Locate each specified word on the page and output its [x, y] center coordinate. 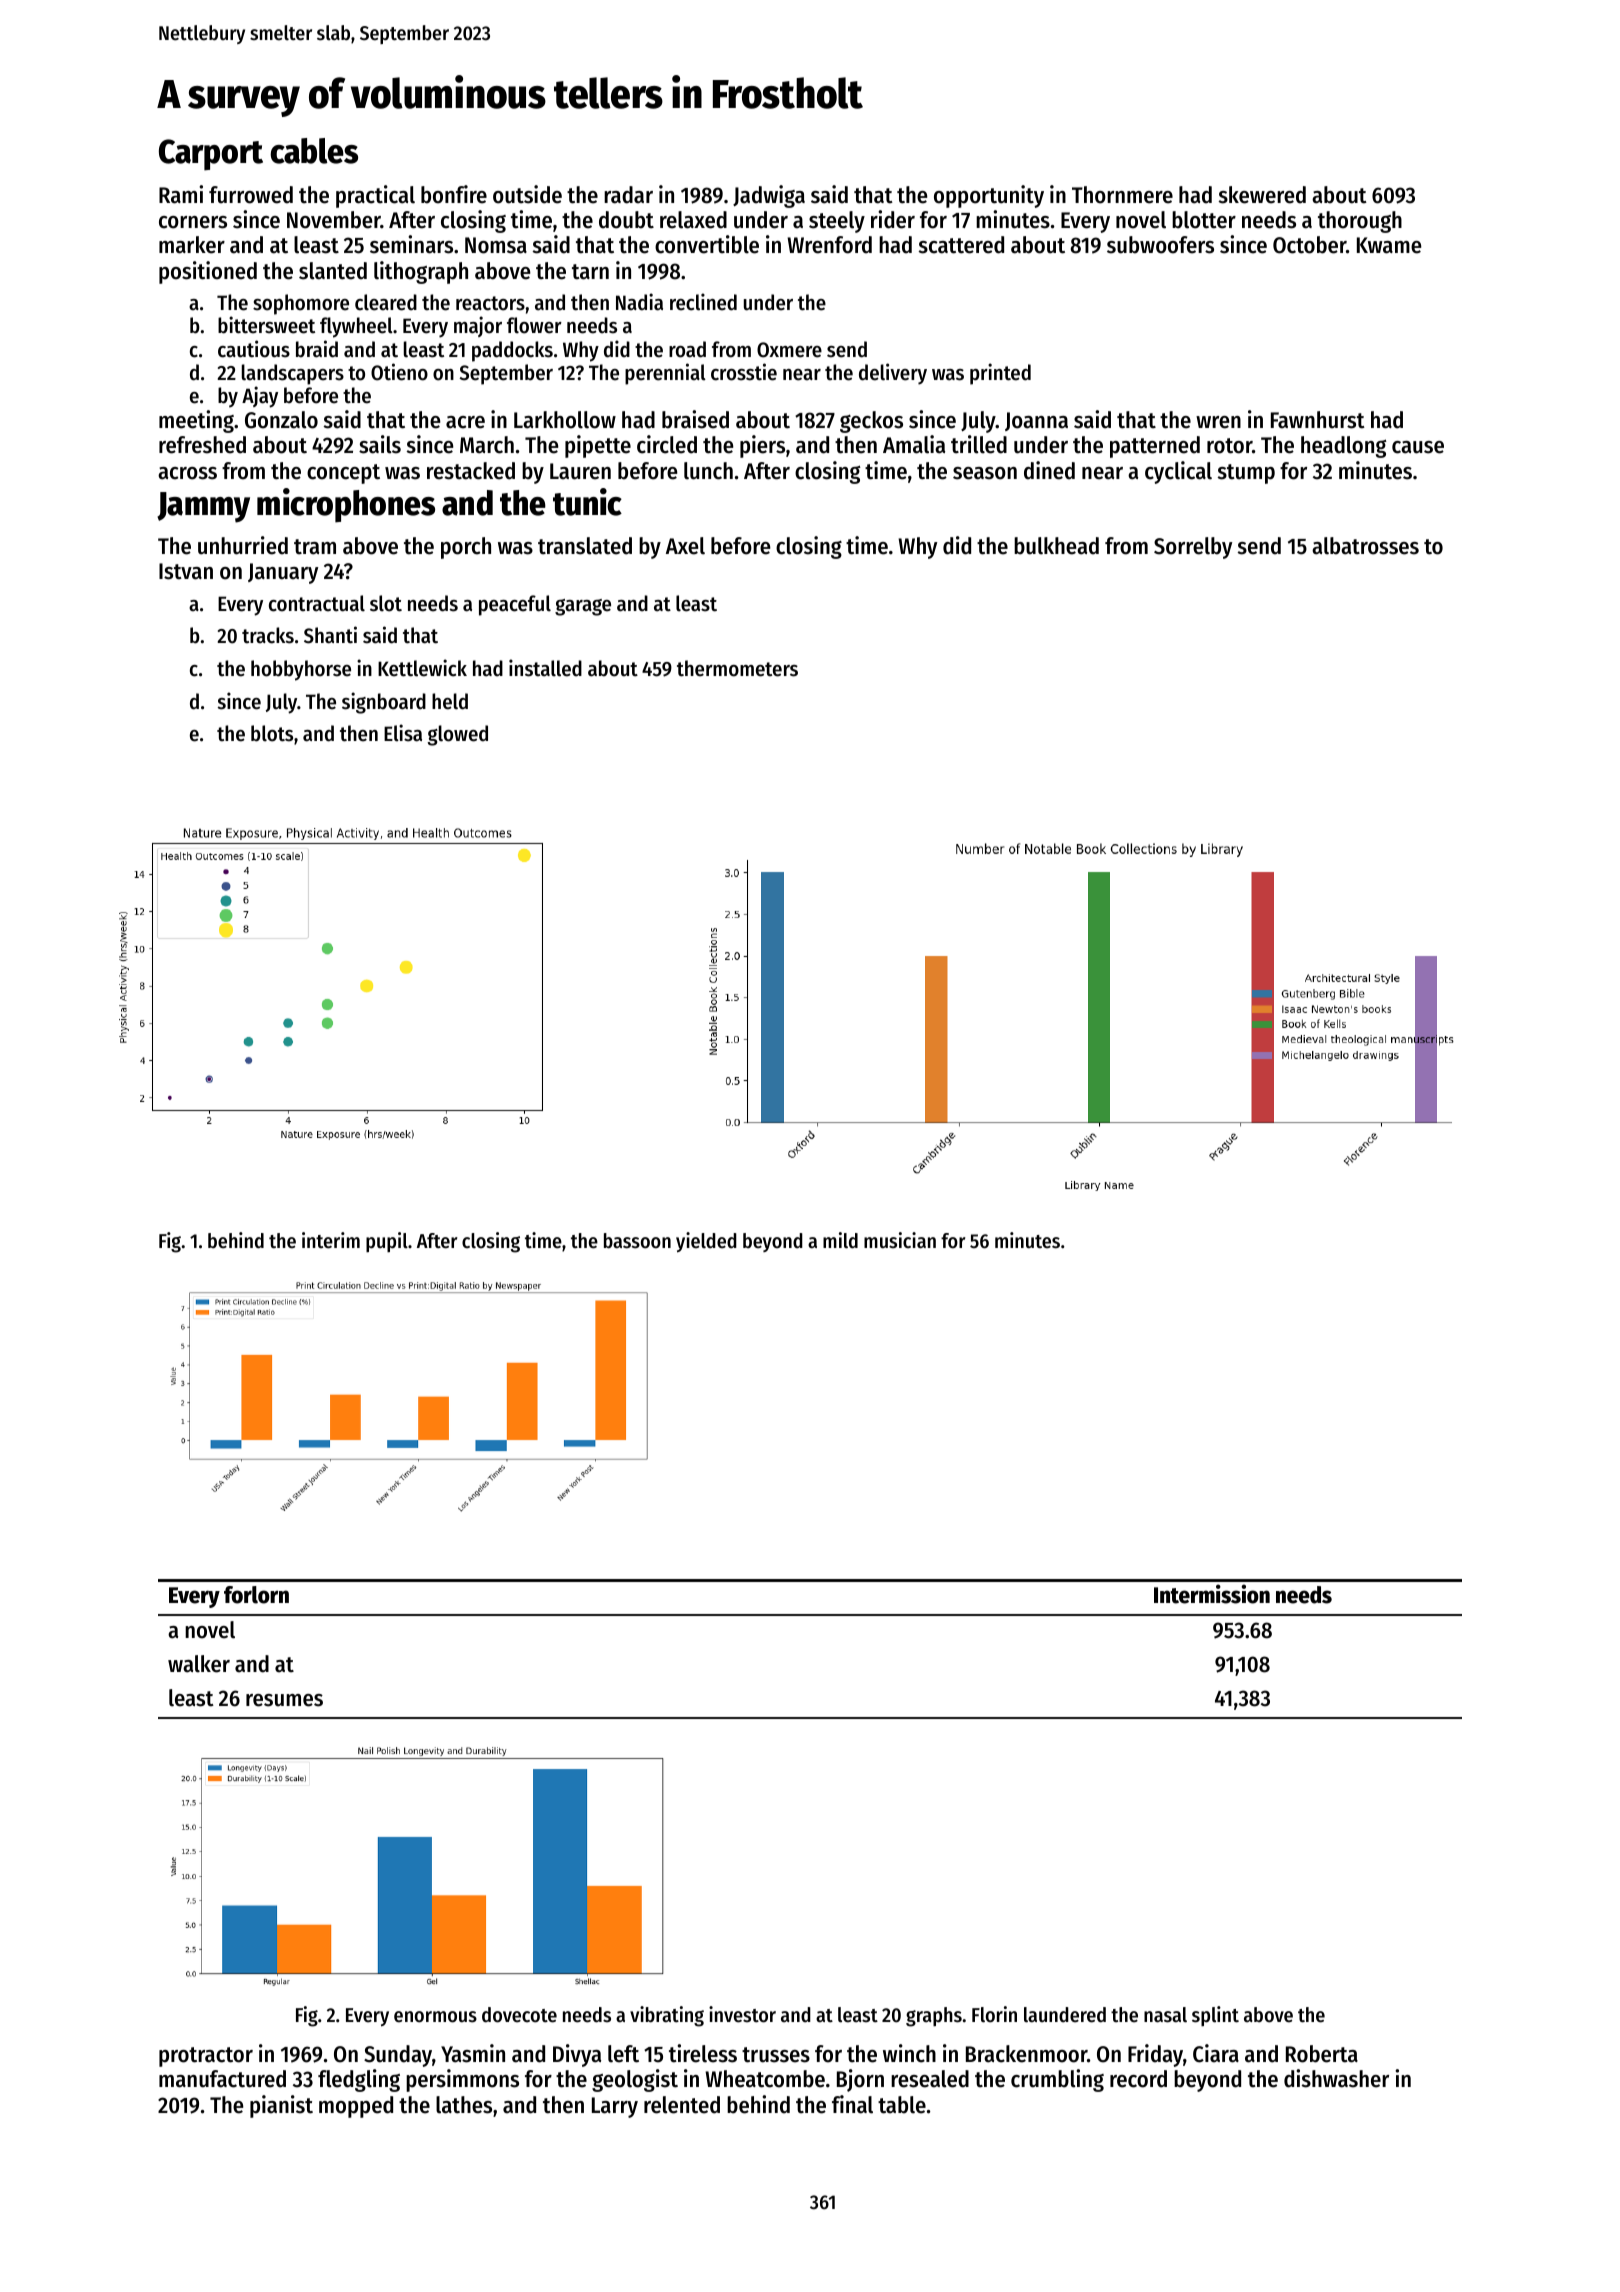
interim [331, 1240]
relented [682, 2105]
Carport [211, 155]
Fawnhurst [1318, 420]
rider [893, 219]
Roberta [1322, 2054]
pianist [281, 2106]
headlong [1344, 447]
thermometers [737, 668]
